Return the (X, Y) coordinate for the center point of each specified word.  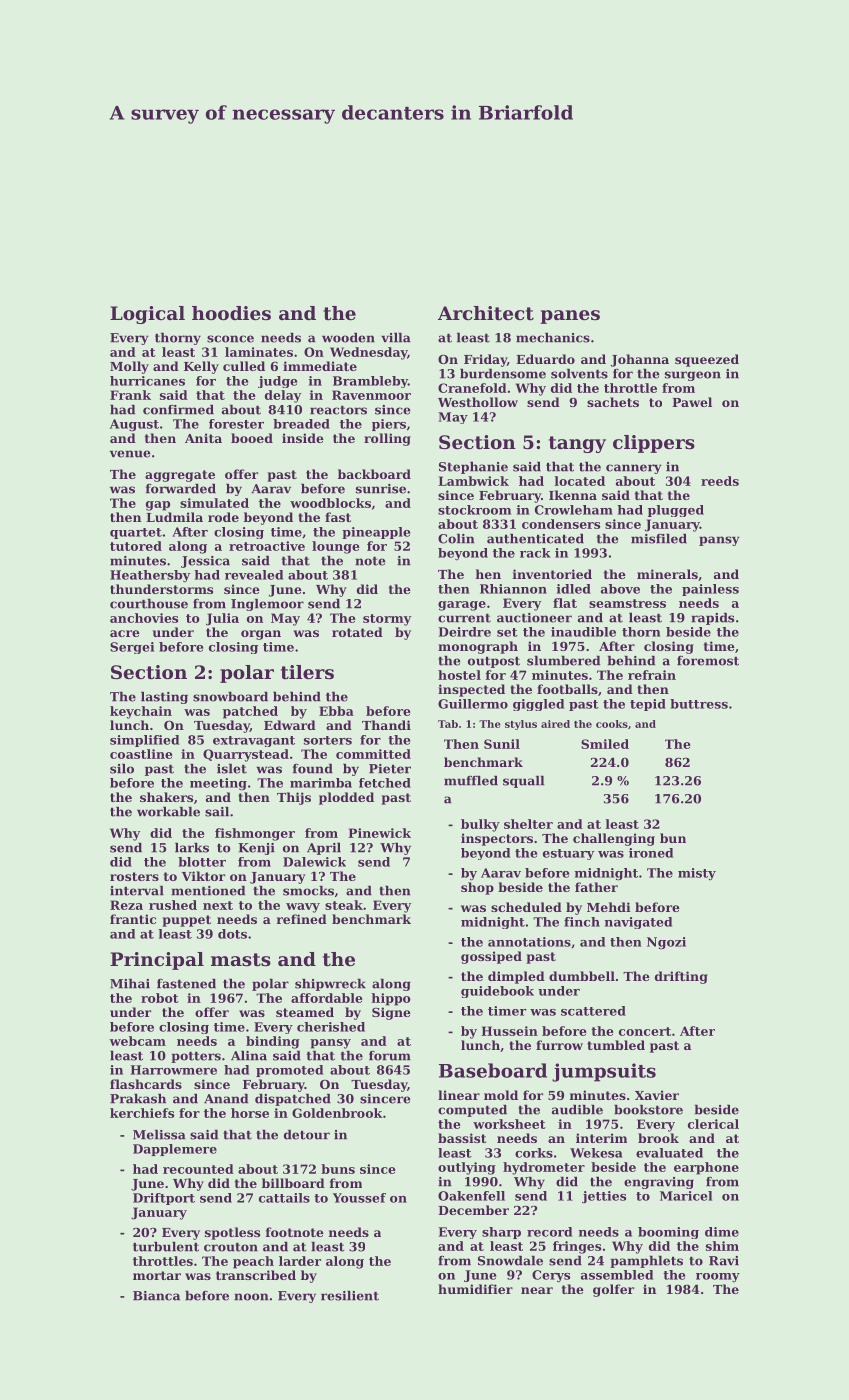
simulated (214, 503)
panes (570, 317)
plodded (346, 798)
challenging (614, 839)
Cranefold (472, 388)
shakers (166, 797)
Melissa (159, 1134)
